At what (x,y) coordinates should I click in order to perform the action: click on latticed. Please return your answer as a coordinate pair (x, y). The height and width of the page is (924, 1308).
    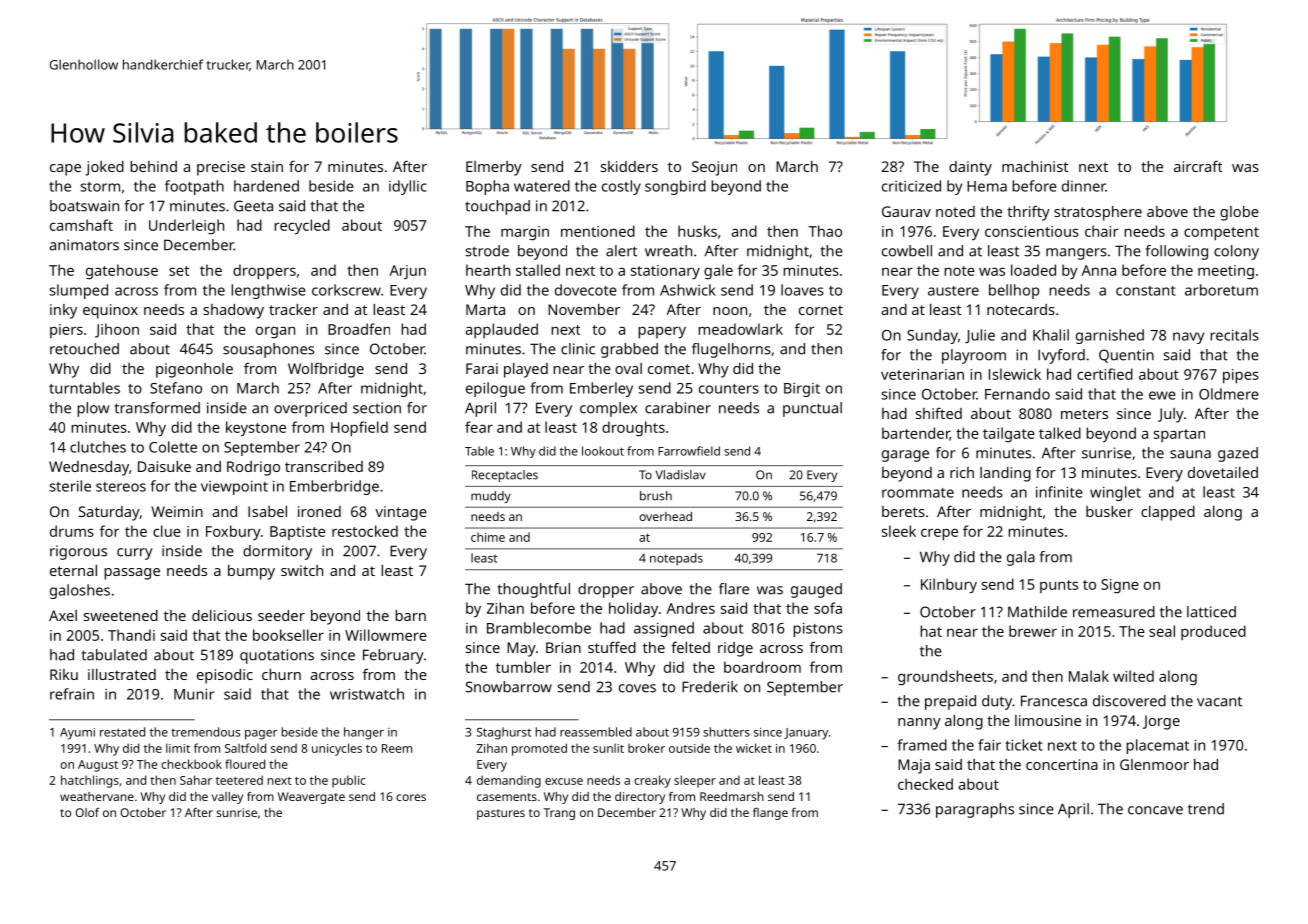
    Looking at the image, I should click on (1211, 612).
